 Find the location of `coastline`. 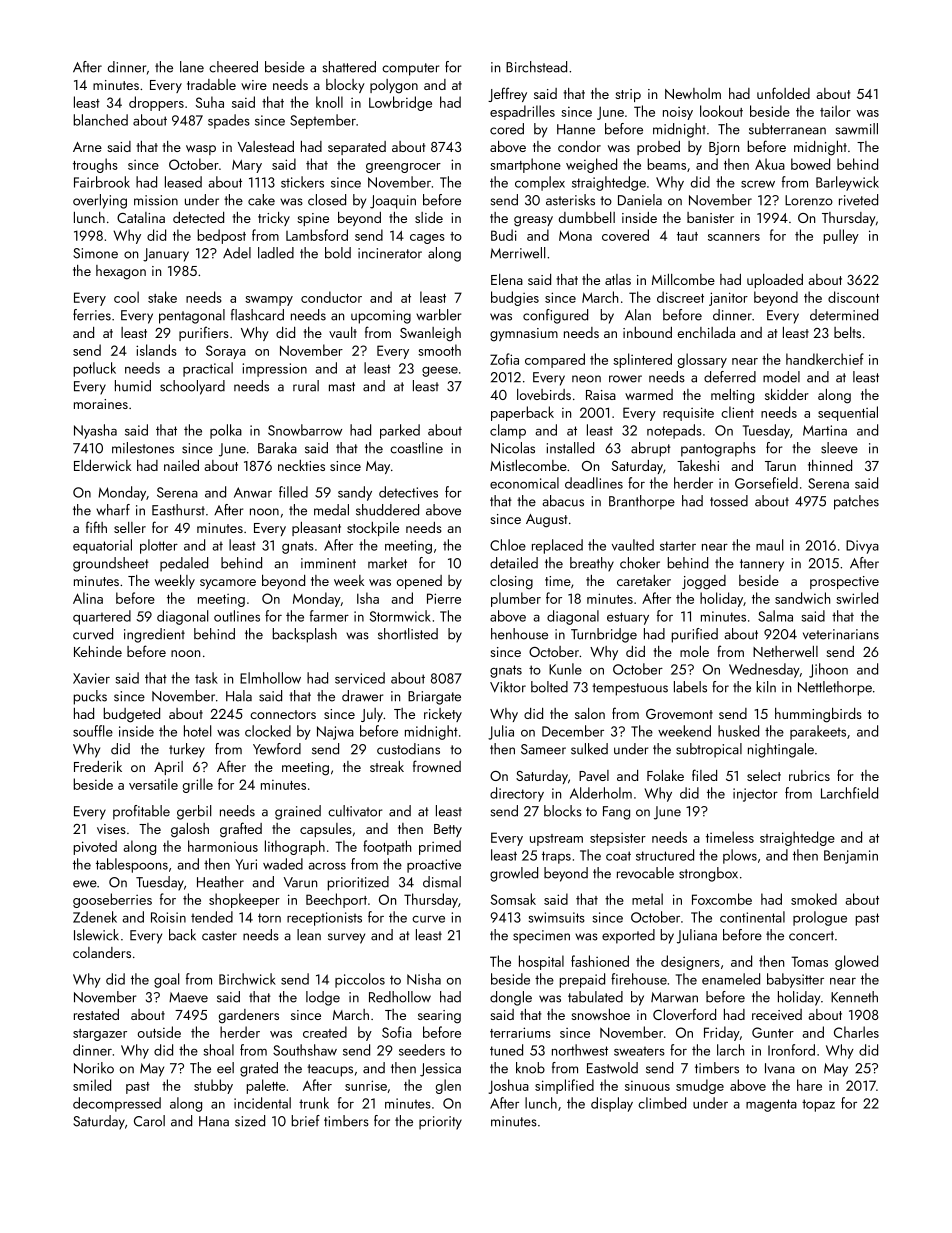

coastline is located at coordinates (416, 448).
